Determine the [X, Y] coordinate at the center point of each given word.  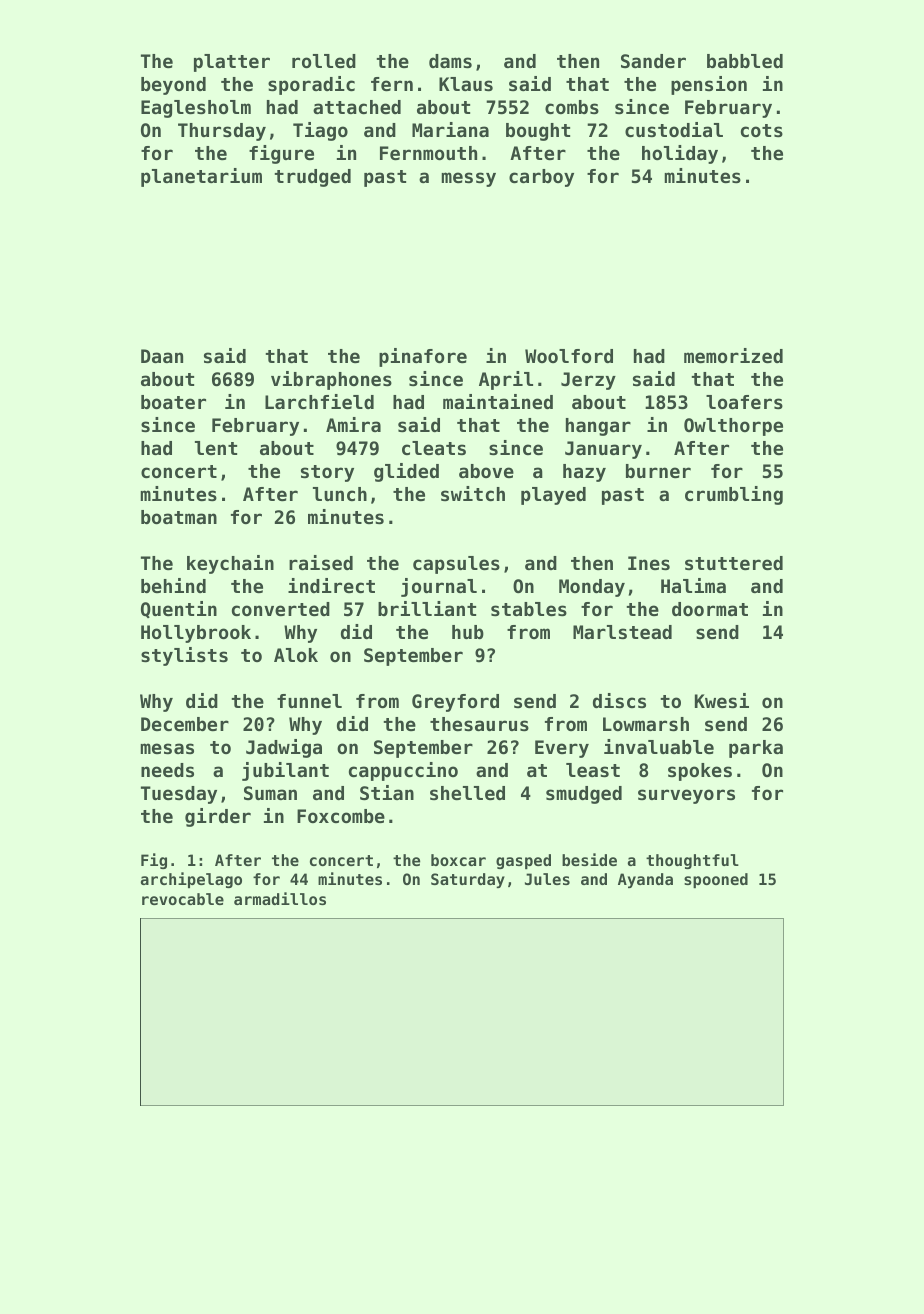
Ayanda [645, 880]
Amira [353, 424]
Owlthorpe [733, 427]
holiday [680, 154]
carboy [541, 178]
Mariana [450, 129]
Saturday [468, 880]
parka [756, 749]
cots [762, 131]
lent [216, 448]
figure [281, 154]
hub [468, 632]
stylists [184, 656]
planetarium [201, 177]
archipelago [191, 880]
